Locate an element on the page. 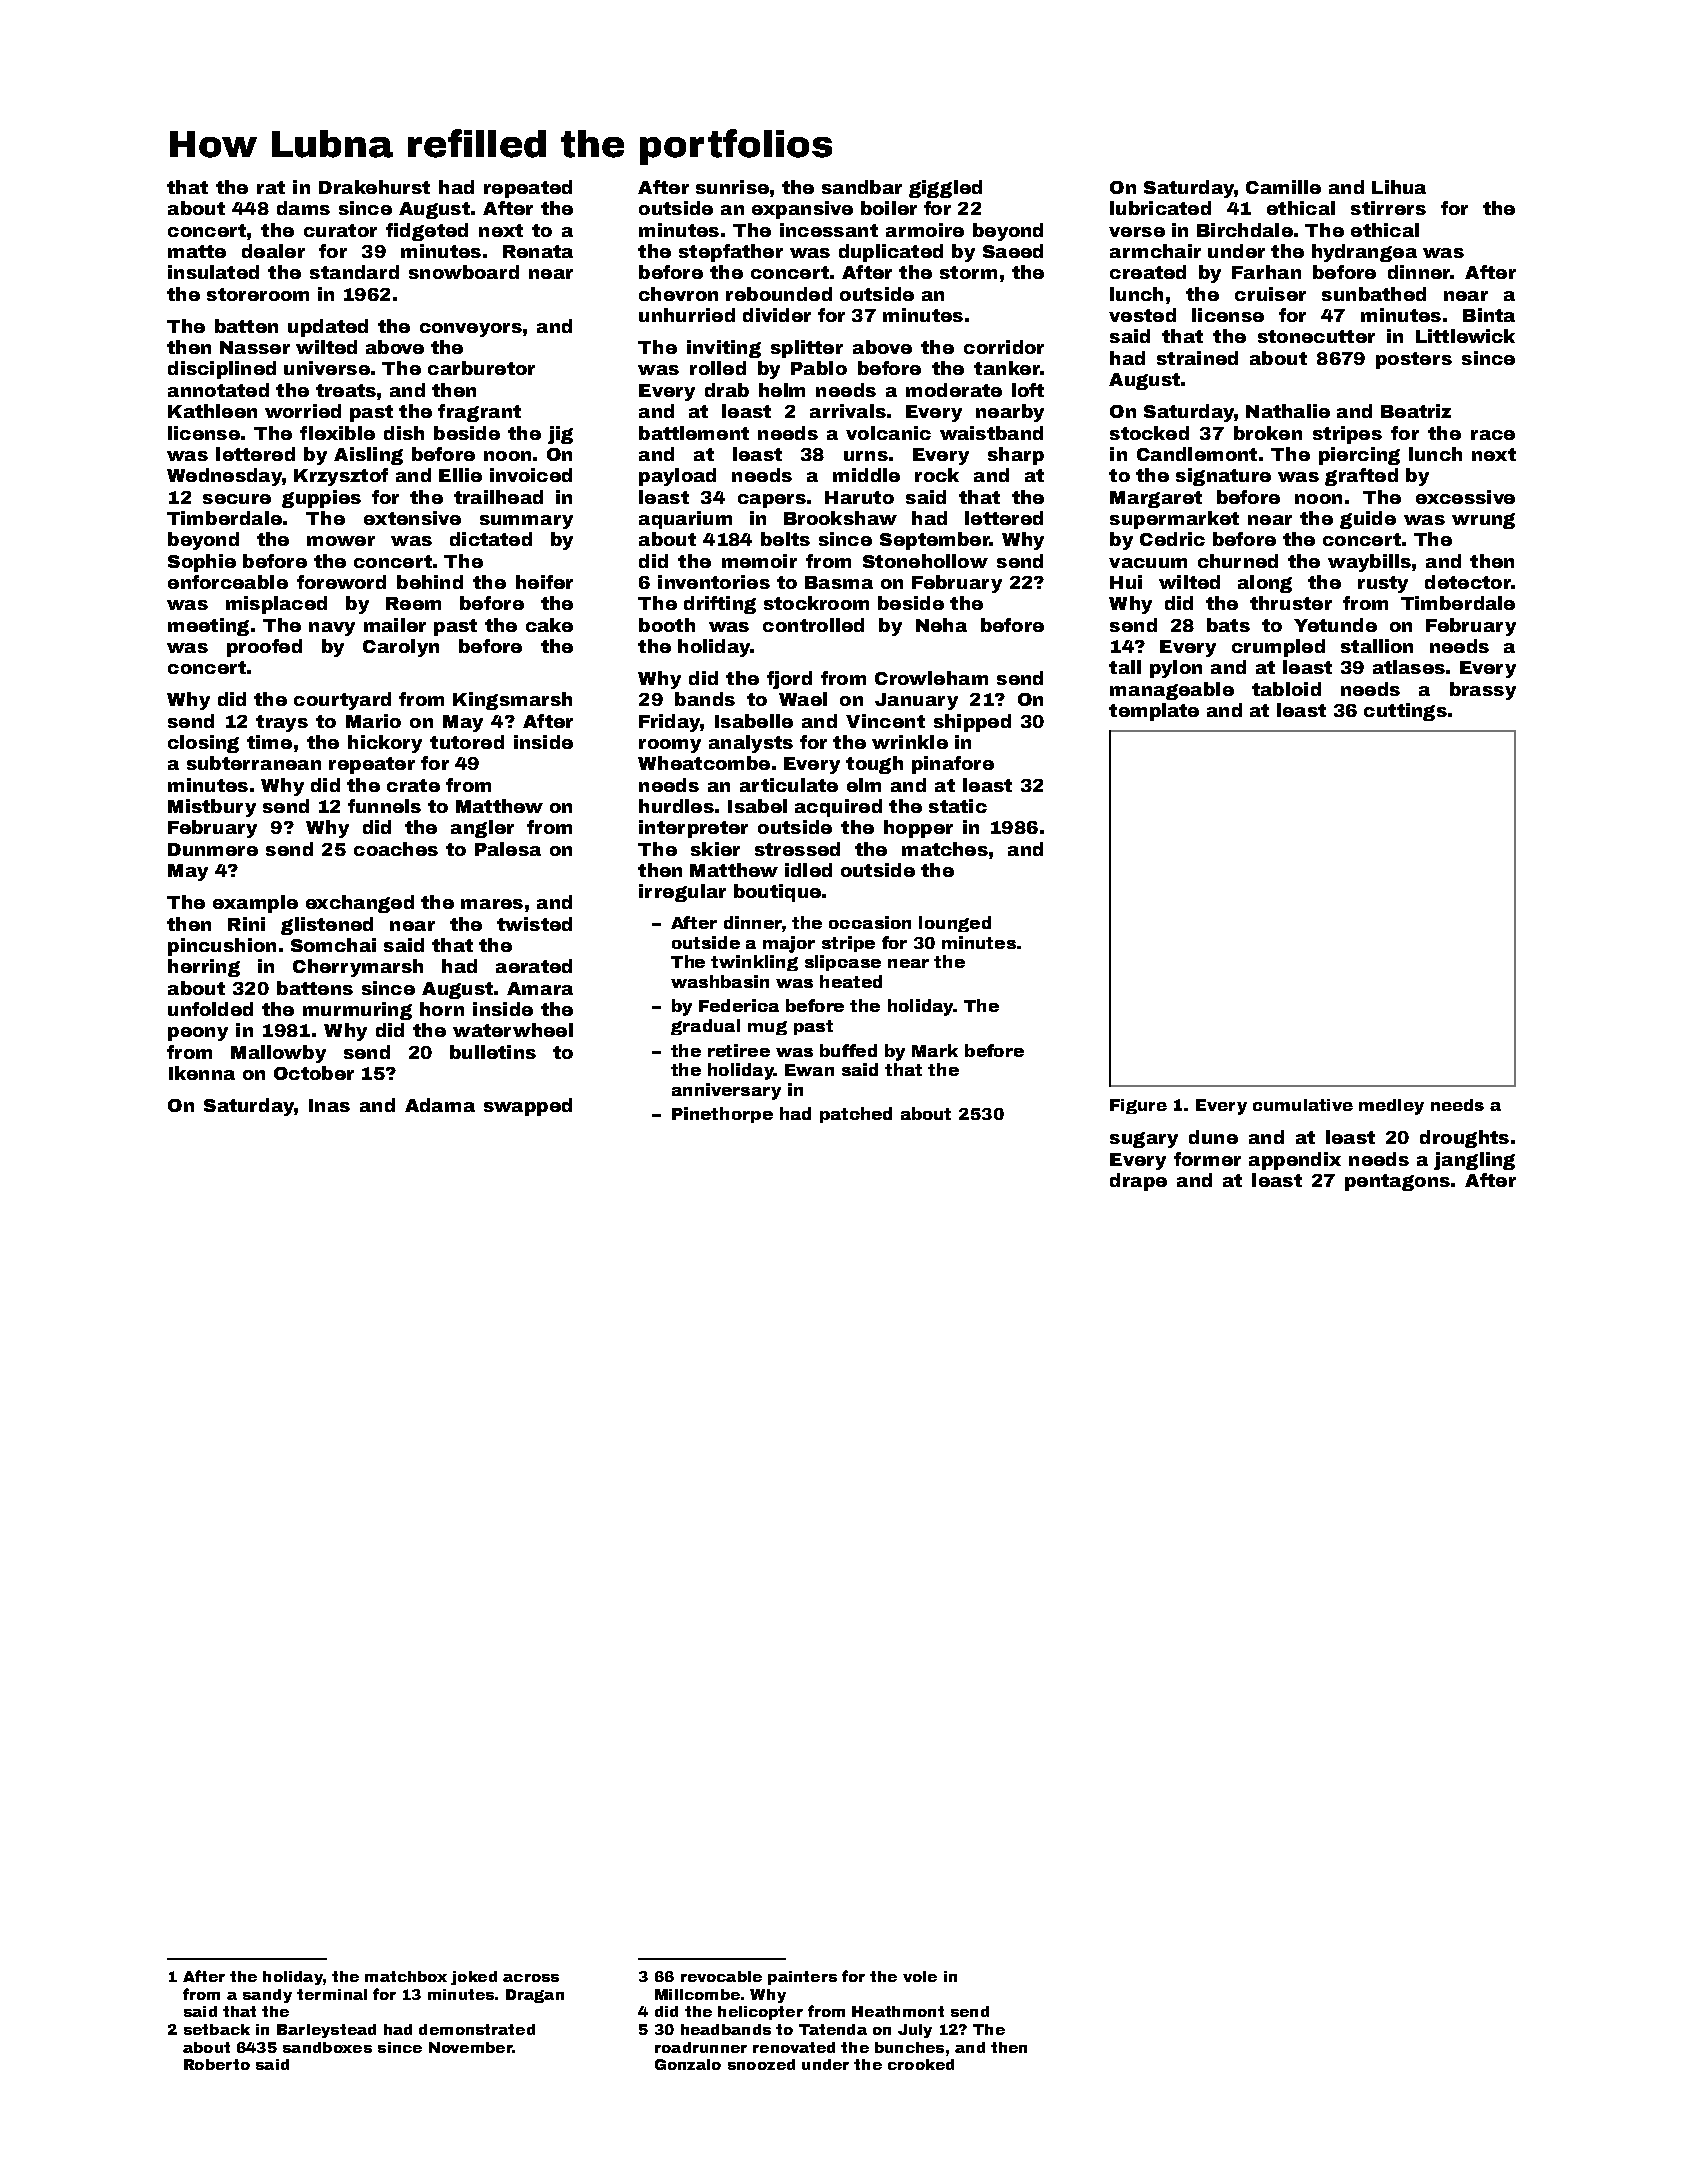 The width and height of the image is (1683, 2178). occasion is located at coordinates (870, 922).
